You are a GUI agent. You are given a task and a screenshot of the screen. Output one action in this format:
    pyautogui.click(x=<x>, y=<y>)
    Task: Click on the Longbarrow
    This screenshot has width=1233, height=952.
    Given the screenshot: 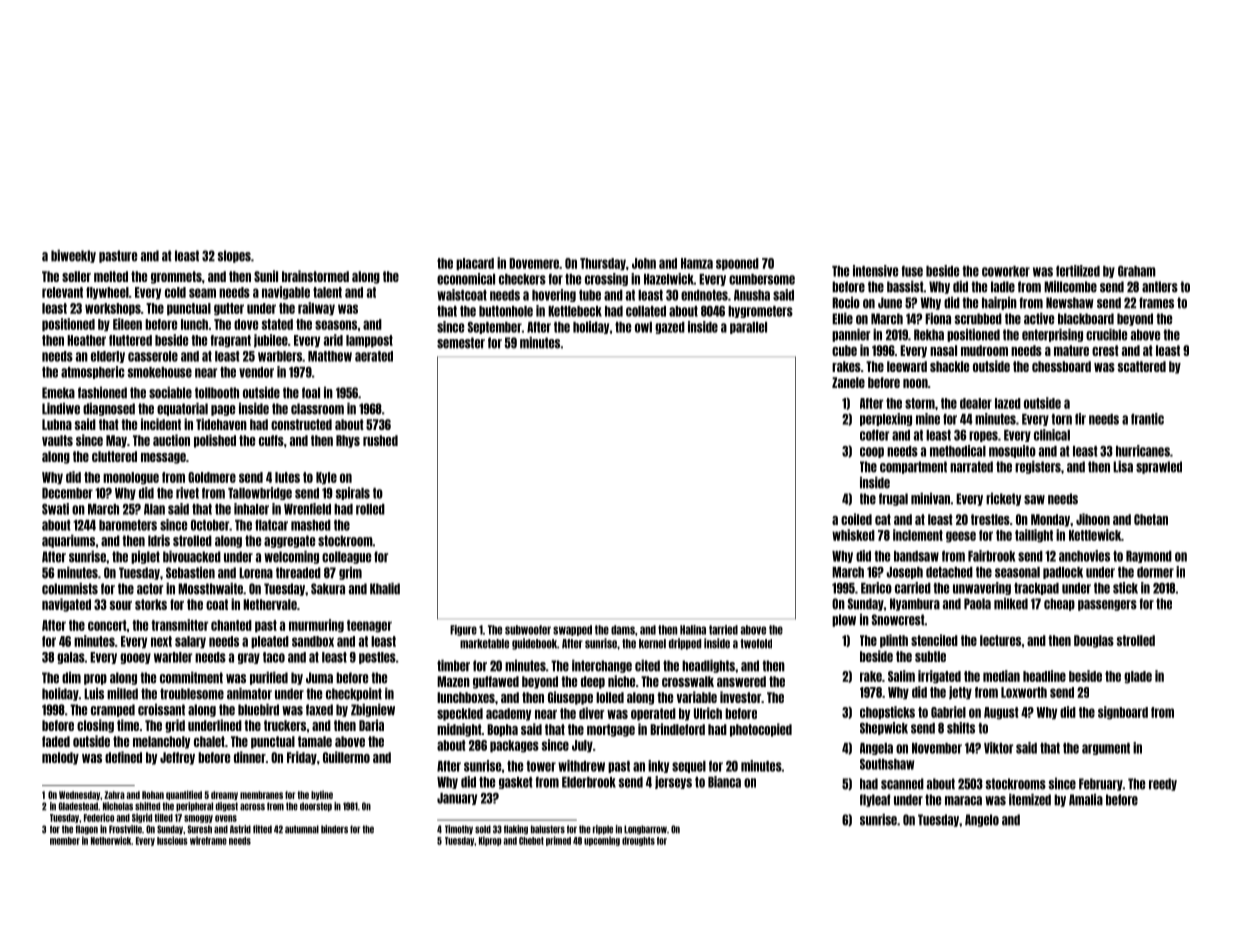 What is the action you would take?
    pyautogui.click(x=645, y=830)
